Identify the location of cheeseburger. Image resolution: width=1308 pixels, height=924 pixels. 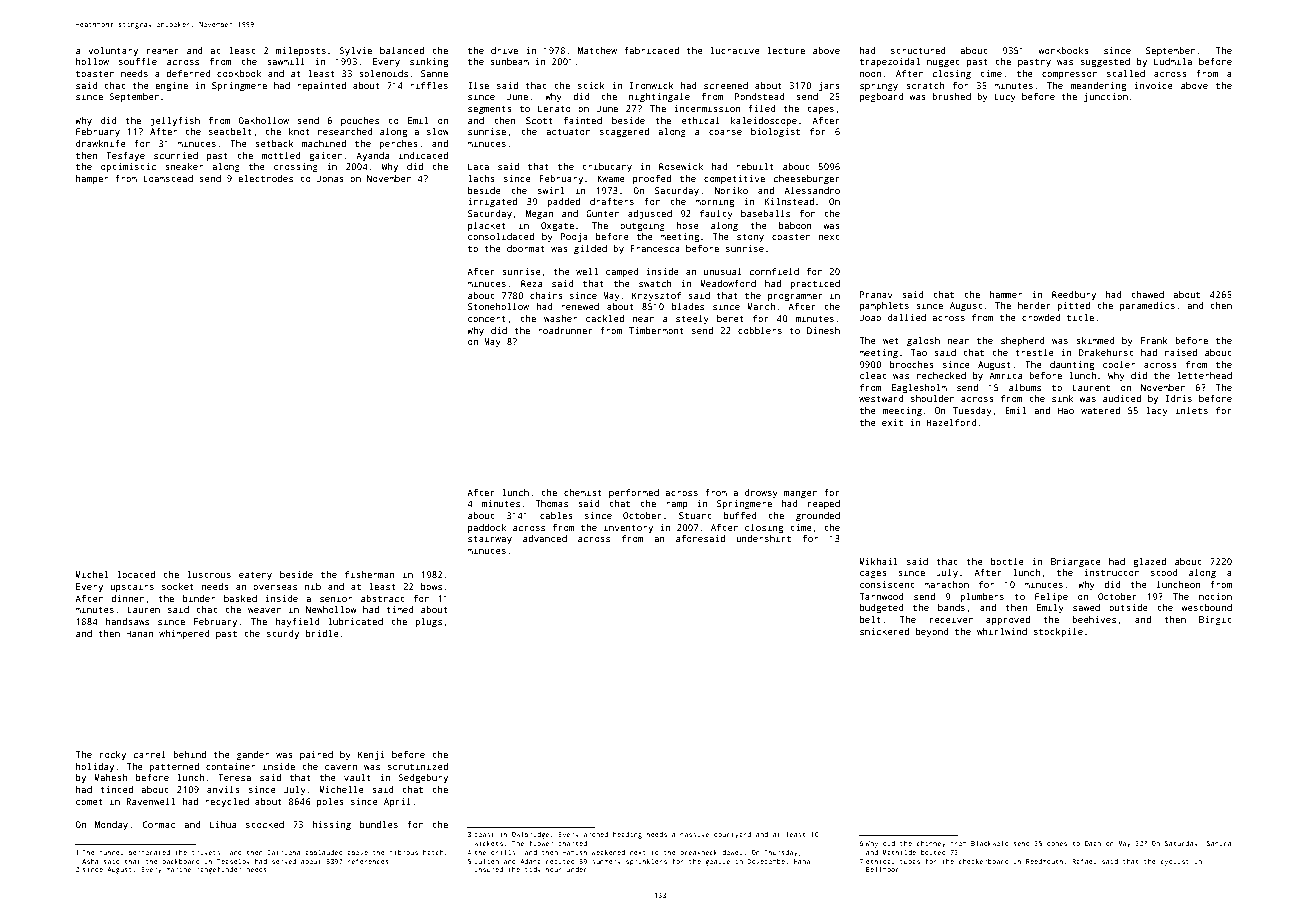
(806, 179).
